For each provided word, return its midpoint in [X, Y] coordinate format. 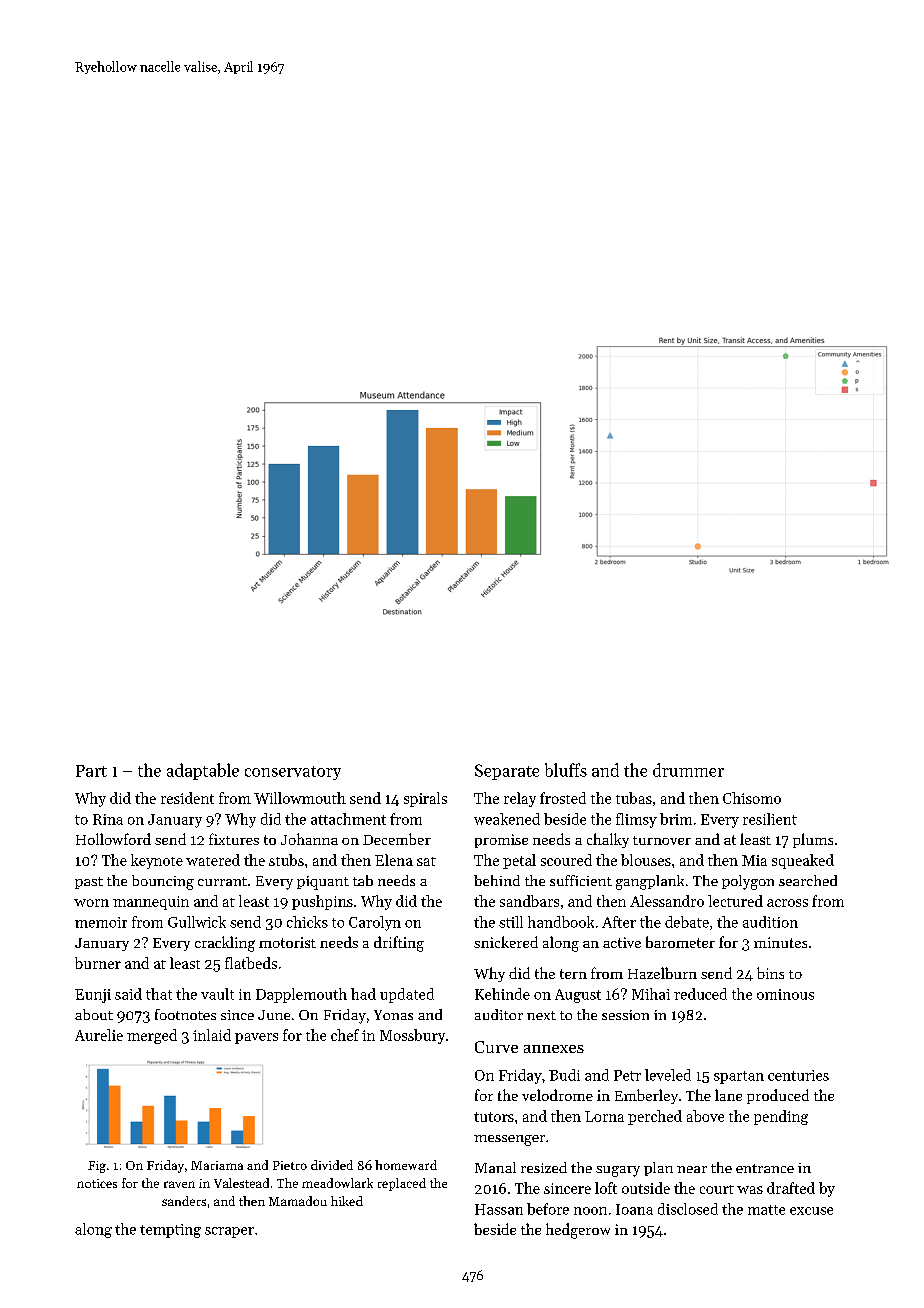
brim [676, 819]
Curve [496, 1047]
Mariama [217, 1165]
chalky [608, 840]
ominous [785, 994]
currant [222, 881]
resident [187, 798]
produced [778, 1096]
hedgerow [578, 1231]
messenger [509, 1140]
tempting [170, 1231]
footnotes [185, 1014]
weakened [507, 819]
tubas [634, 798]
